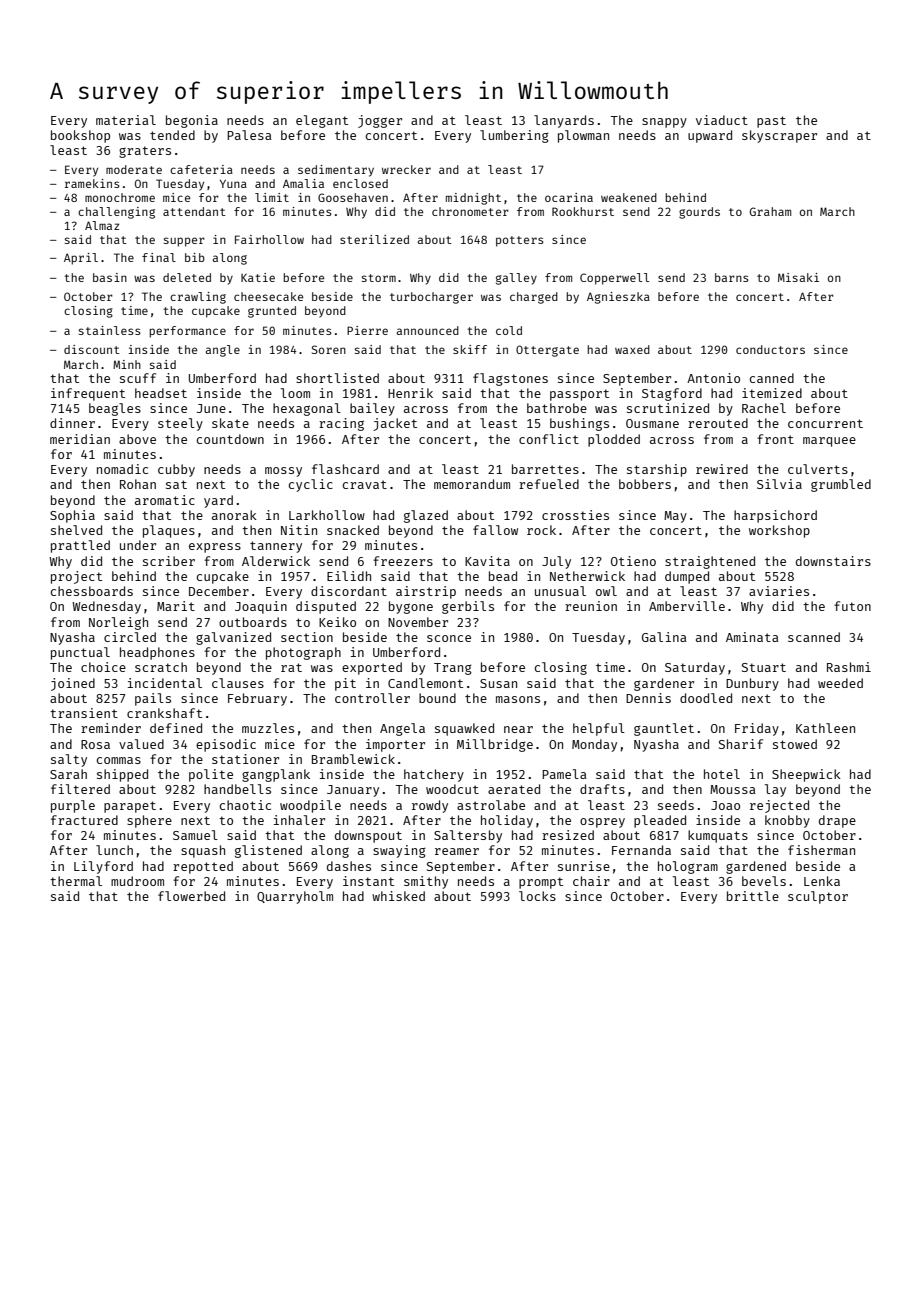 This screenshot has height=1308, width=924. What do you see at coordinates (127, 364) in the screenshot?
I see `Minh` at bounding box center [127, 364].
